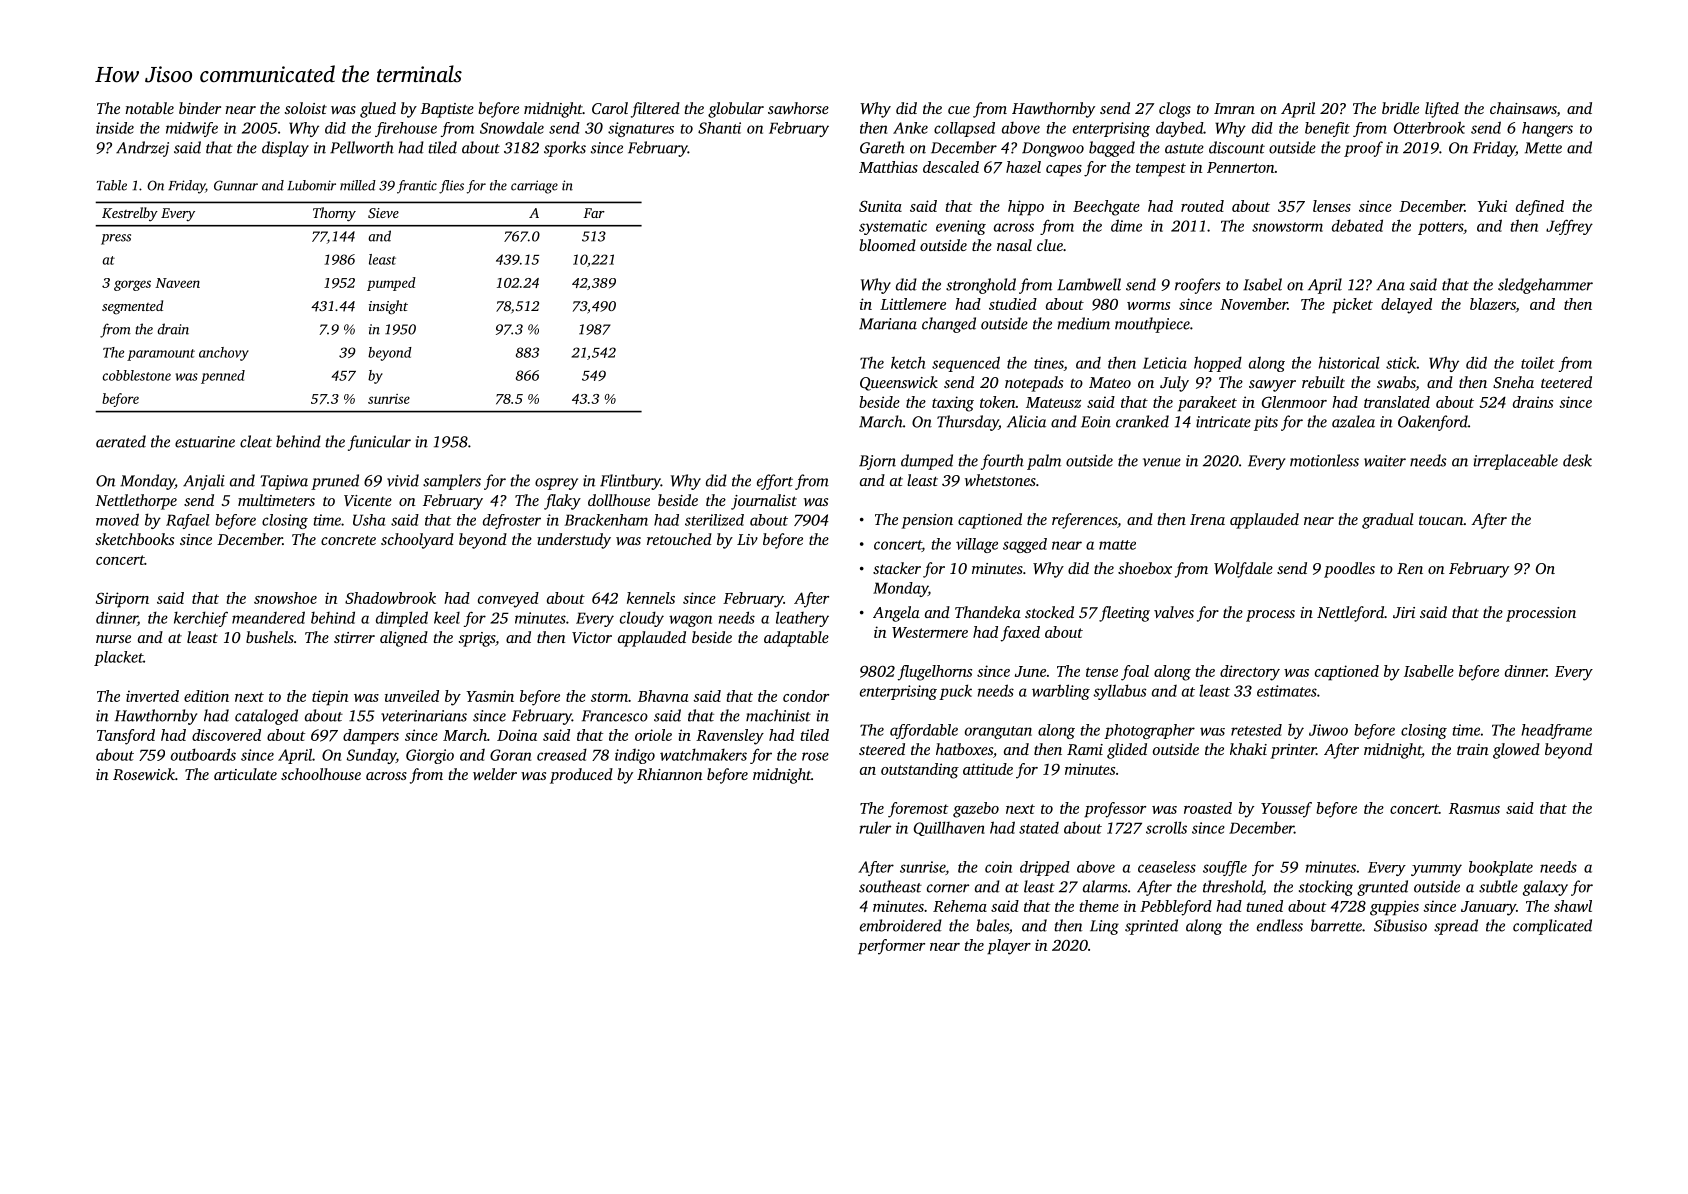 This document has height=1194, width=1688. Describe the element at coordinates (116, 239) in the document. I see `press` at that location.
